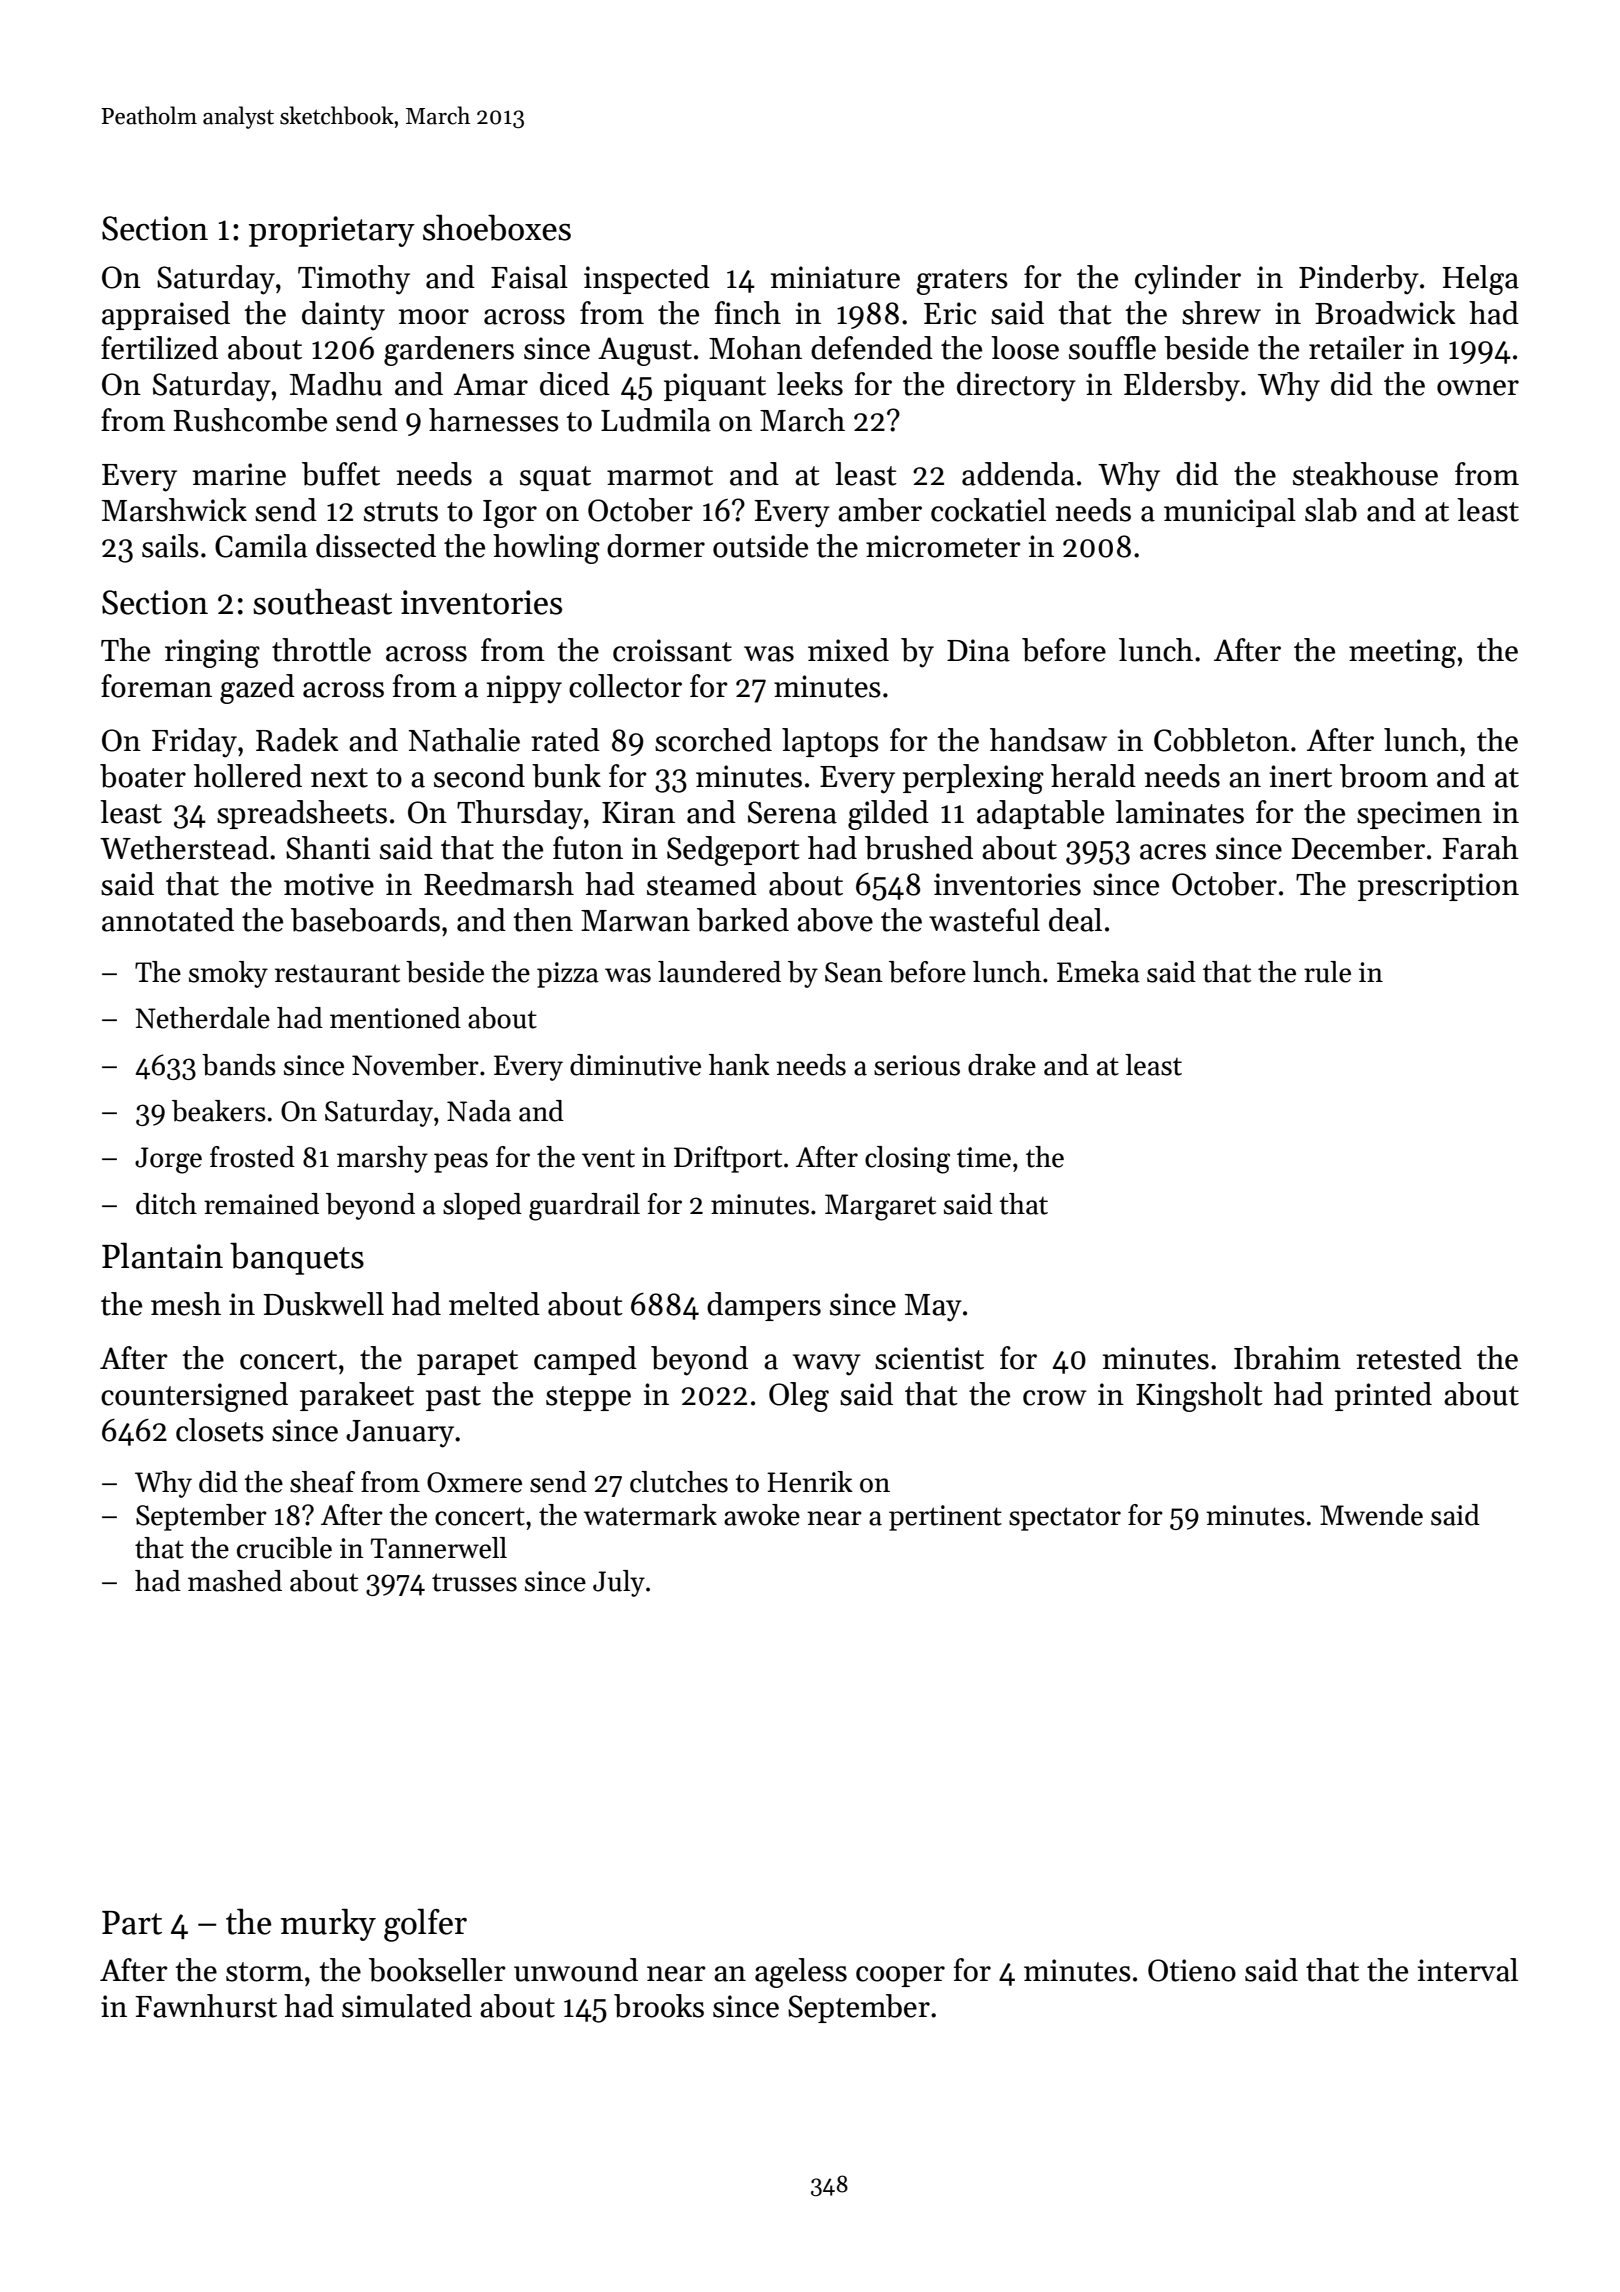 Image resolution: width=1620 pixels, height=2292 pixels. What do you see at coordinates (1468, 1970) in the screenshot?
I see `interval` at bounding box center [1468, 1970].
